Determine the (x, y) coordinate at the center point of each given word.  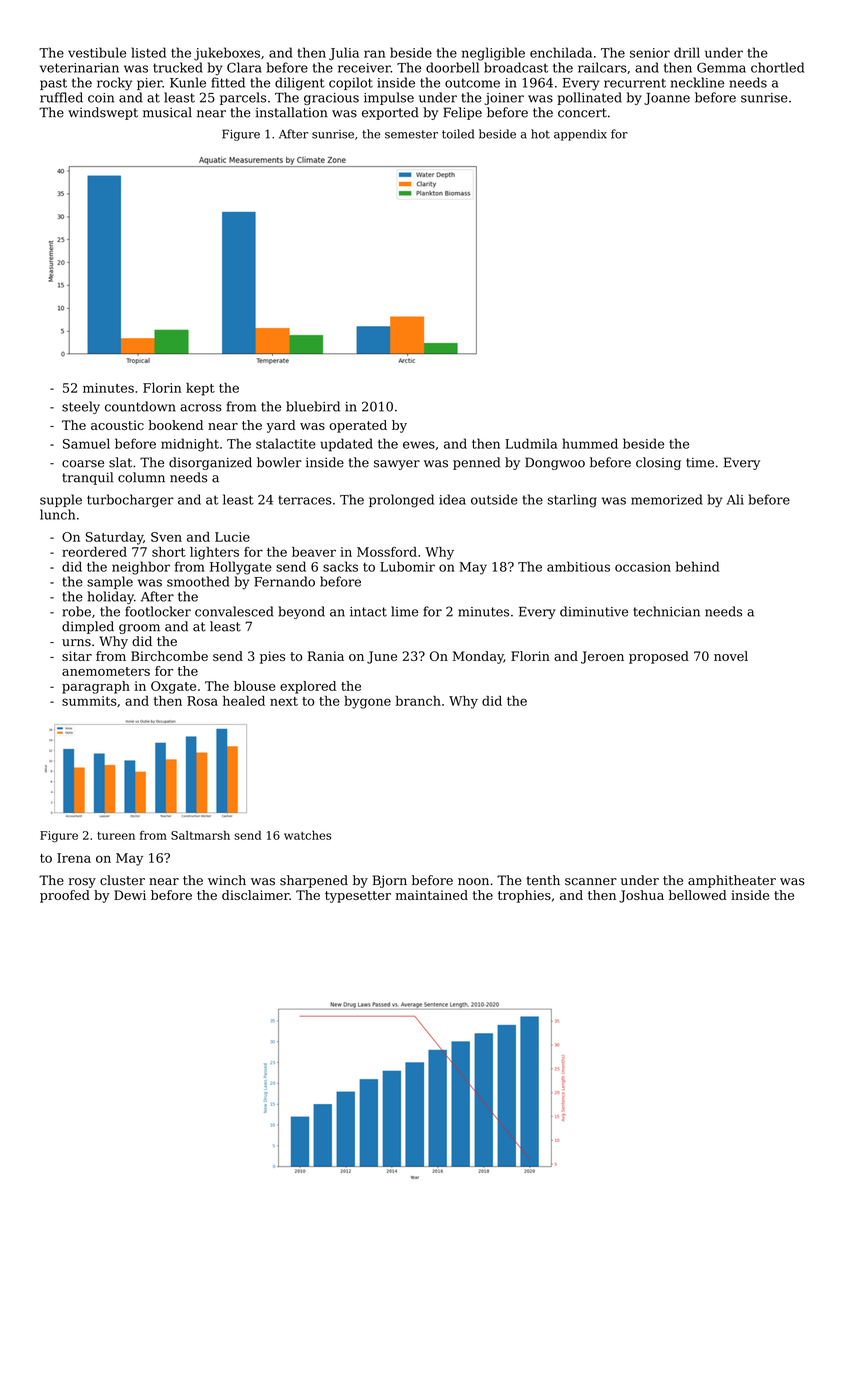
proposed (659, 657)
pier (149, 84)
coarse (83, 464)
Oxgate (173, 687)
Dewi (130, 895)
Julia (344, 54)
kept (200, 389)
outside (494, 499)
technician (666, 611)
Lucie (232, 537)
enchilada (561, 52)
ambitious (578, 566)
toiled (458, 134)
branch (418, 701)
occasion (643, 567)
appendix (580, 135)
